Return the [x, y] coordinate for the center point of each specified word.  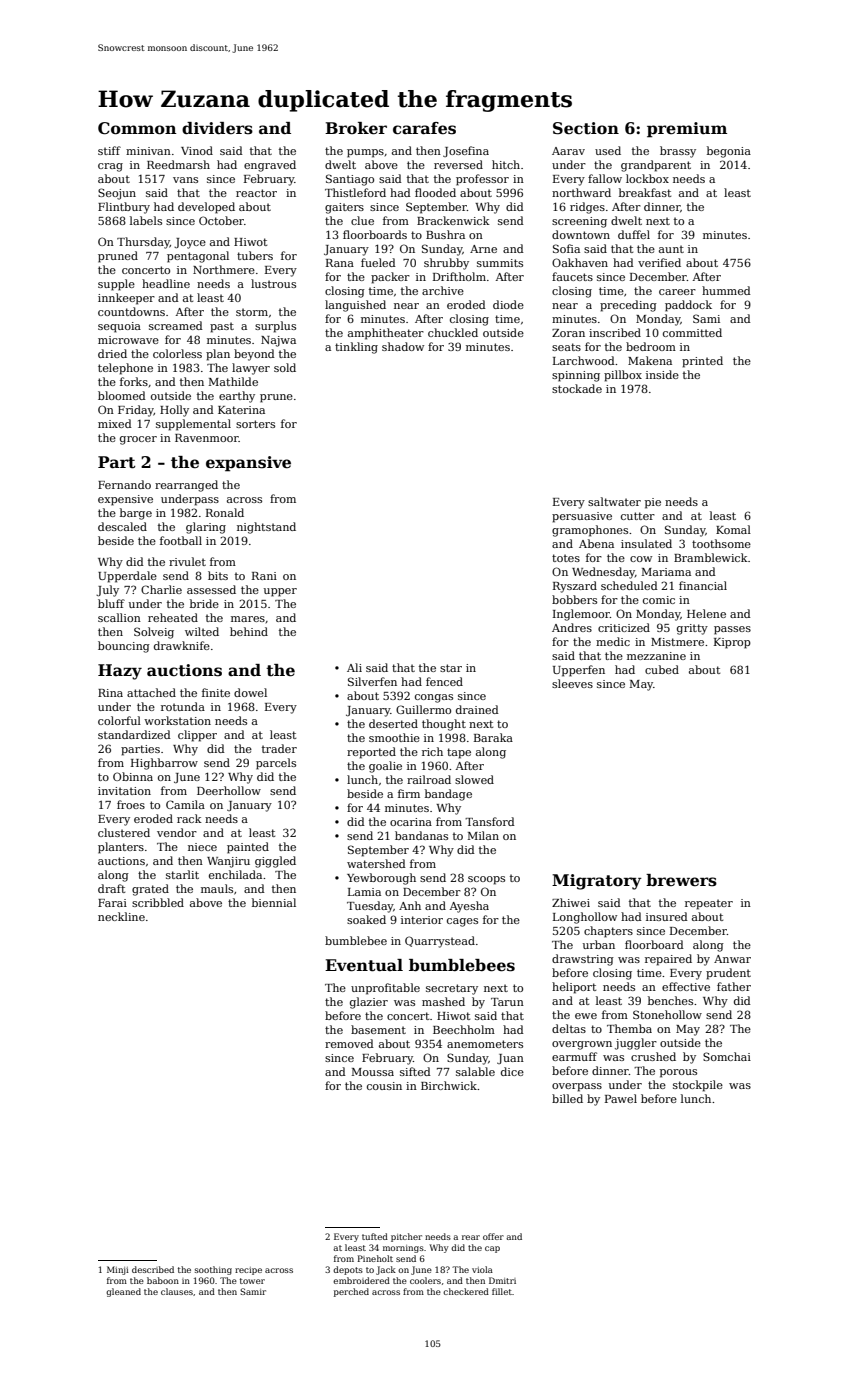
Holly [174, 411]
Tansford [490, 821]
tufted [375, 1236]
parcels [276, 764]
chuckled [453, 332]
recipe [248, 1271]
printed [702, 362]
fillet [502, 1291]
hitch [506, 164]
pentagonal [198, 257]
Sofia [566, 248]
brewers [681, 880]
